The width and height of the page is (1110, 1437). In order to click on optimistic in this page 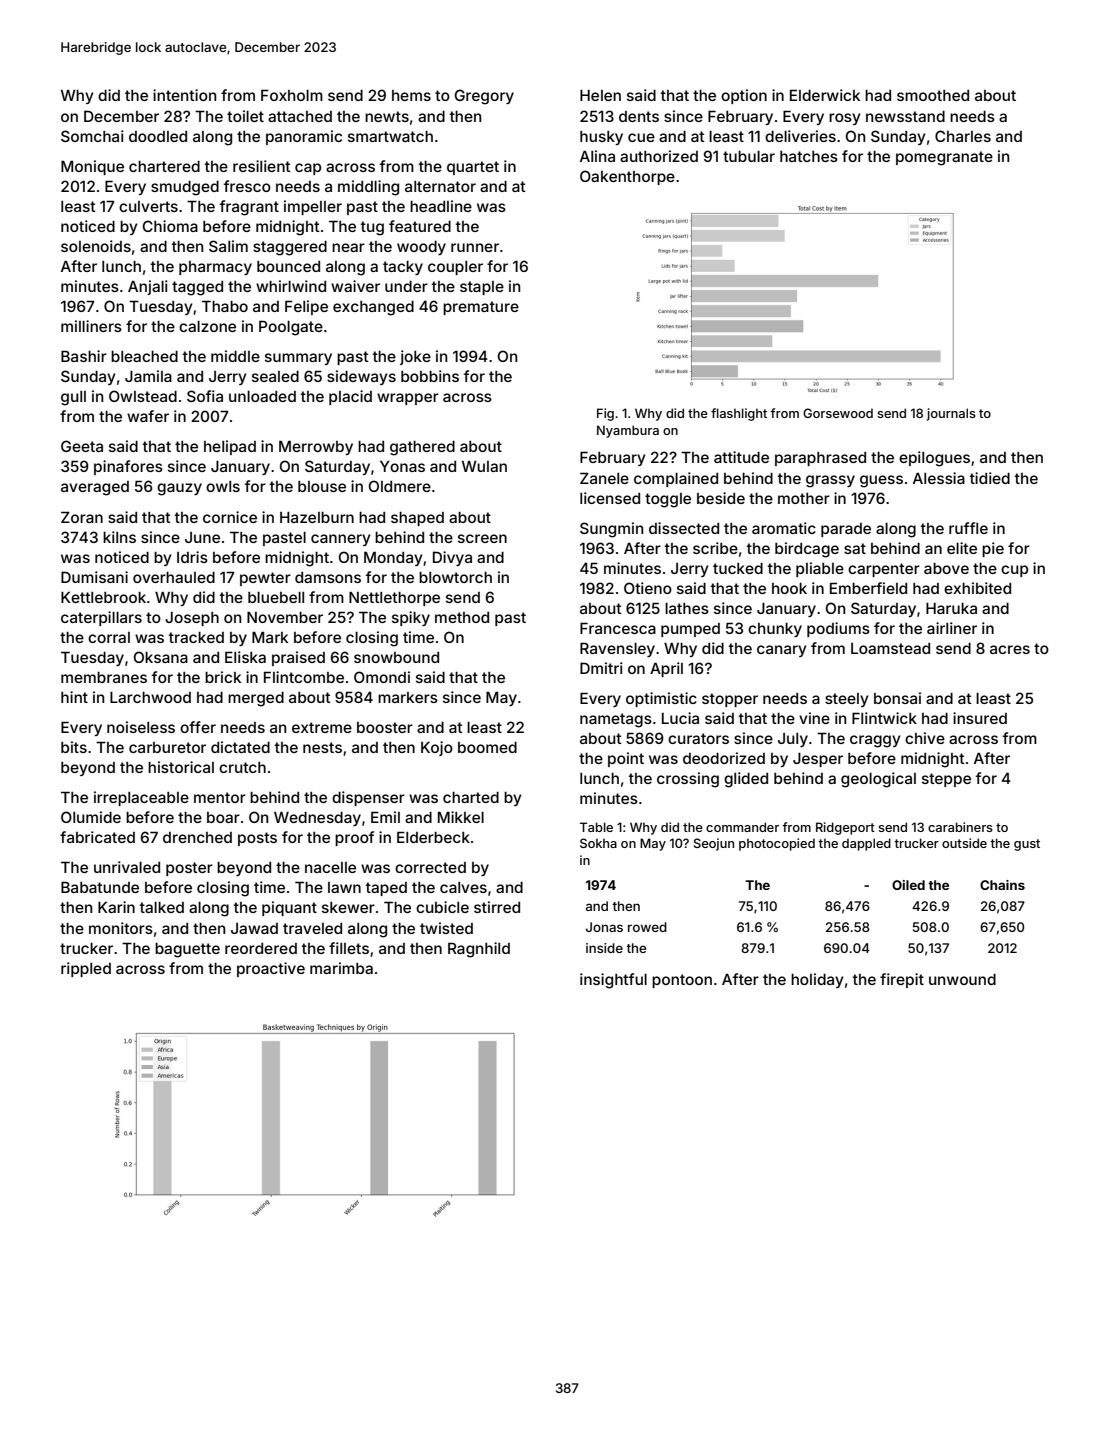, I will do `click(661, 699)`.
